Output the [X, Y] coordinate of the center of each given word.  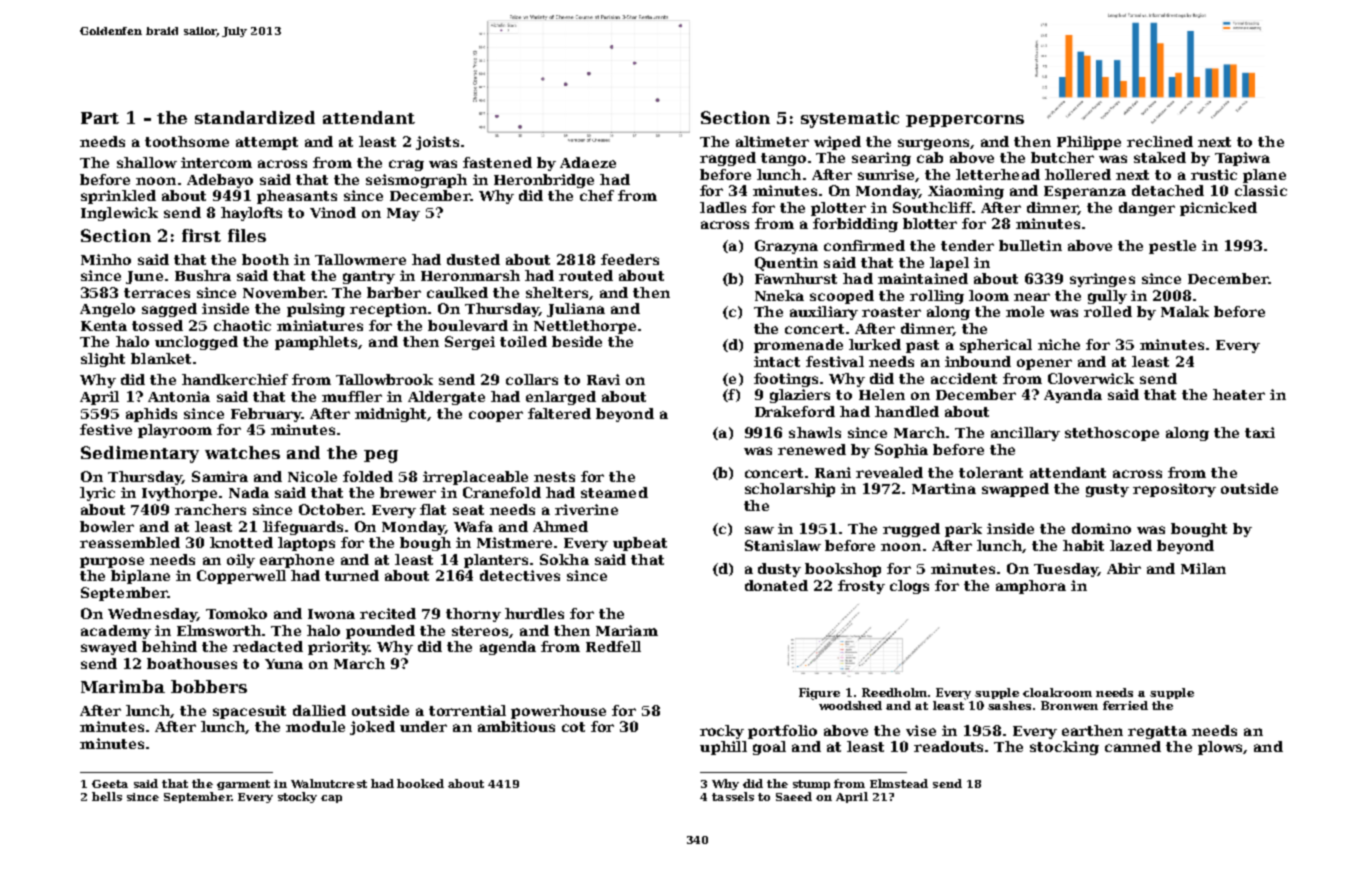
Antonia [179, 396]
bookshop [843, 570]
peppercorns [965, 121]
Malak [1185, 311]
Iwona [331, 614]
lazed [1131, 545]
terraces [157, 293]
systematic [850, 119]
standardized [255, 117]
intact [777, 361]
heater [1239, 394]
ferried [1125, 705]
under [423, 726]
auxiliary [824, 313]
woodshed [850, 705]
